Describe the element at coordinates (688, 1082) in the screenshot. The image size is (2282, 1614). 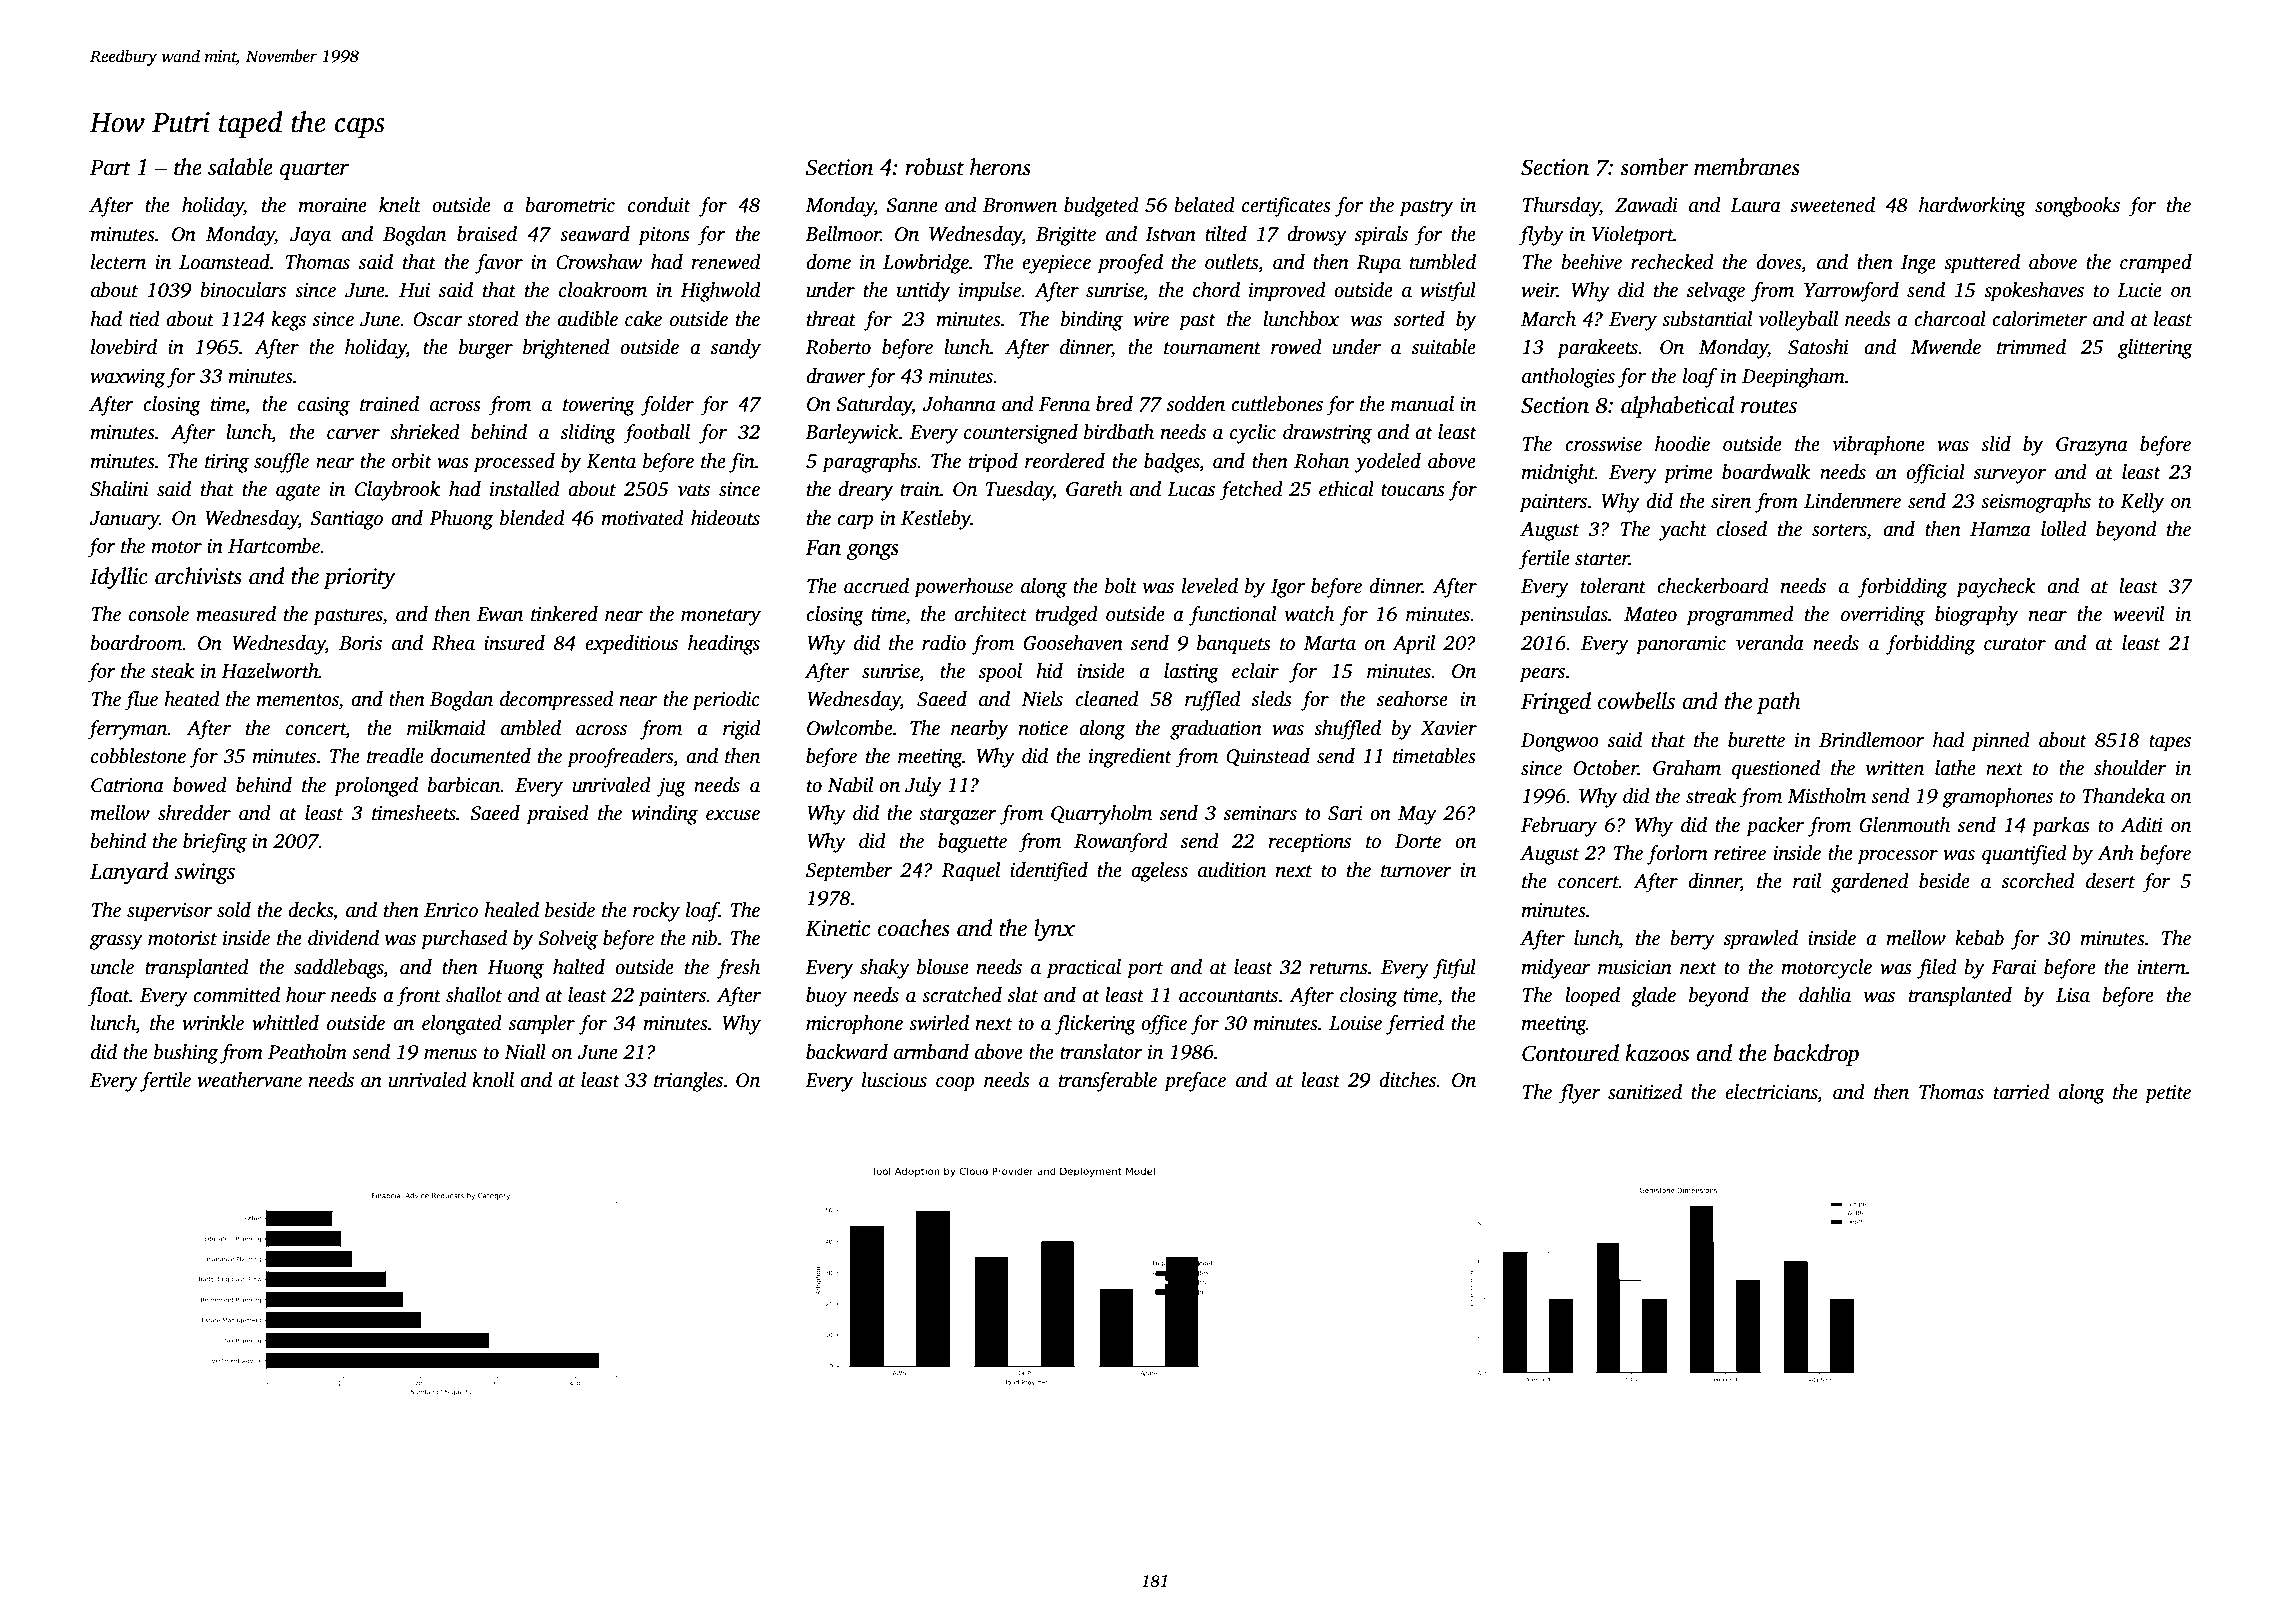
I see `triangles` at that location.
